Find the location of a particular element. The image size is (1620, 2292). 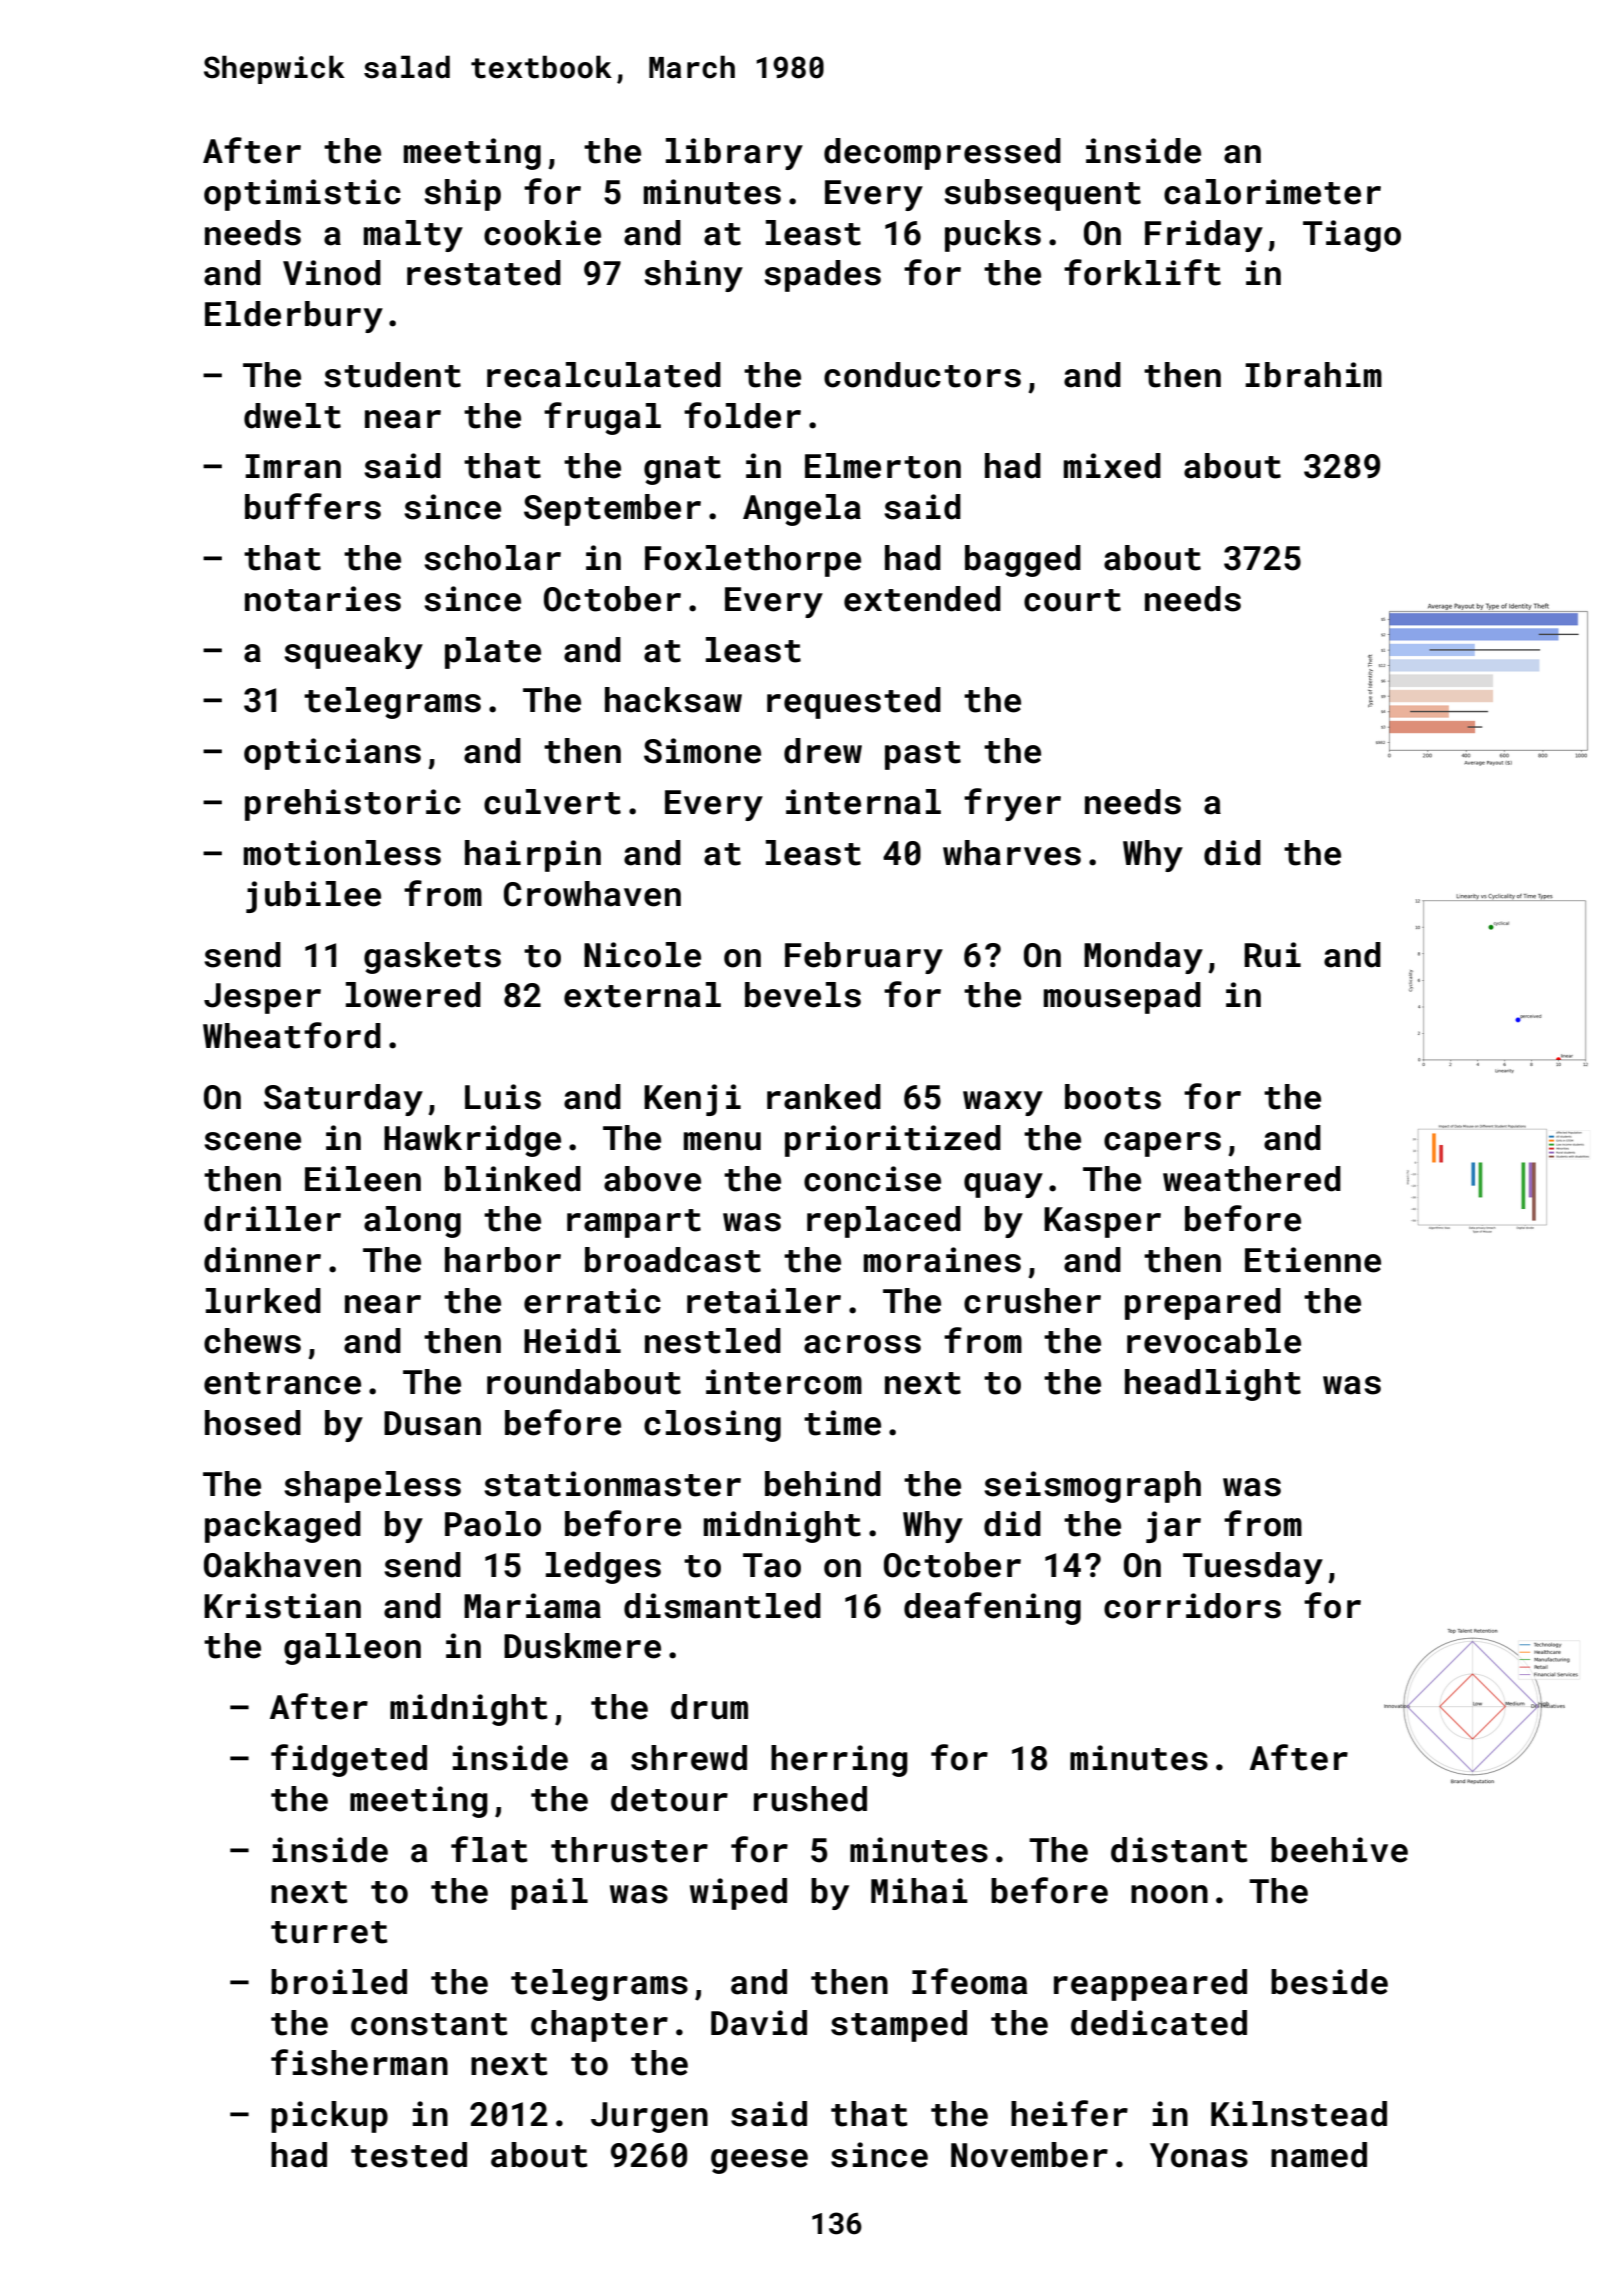

frugal is located at coordinates (602, 418).
